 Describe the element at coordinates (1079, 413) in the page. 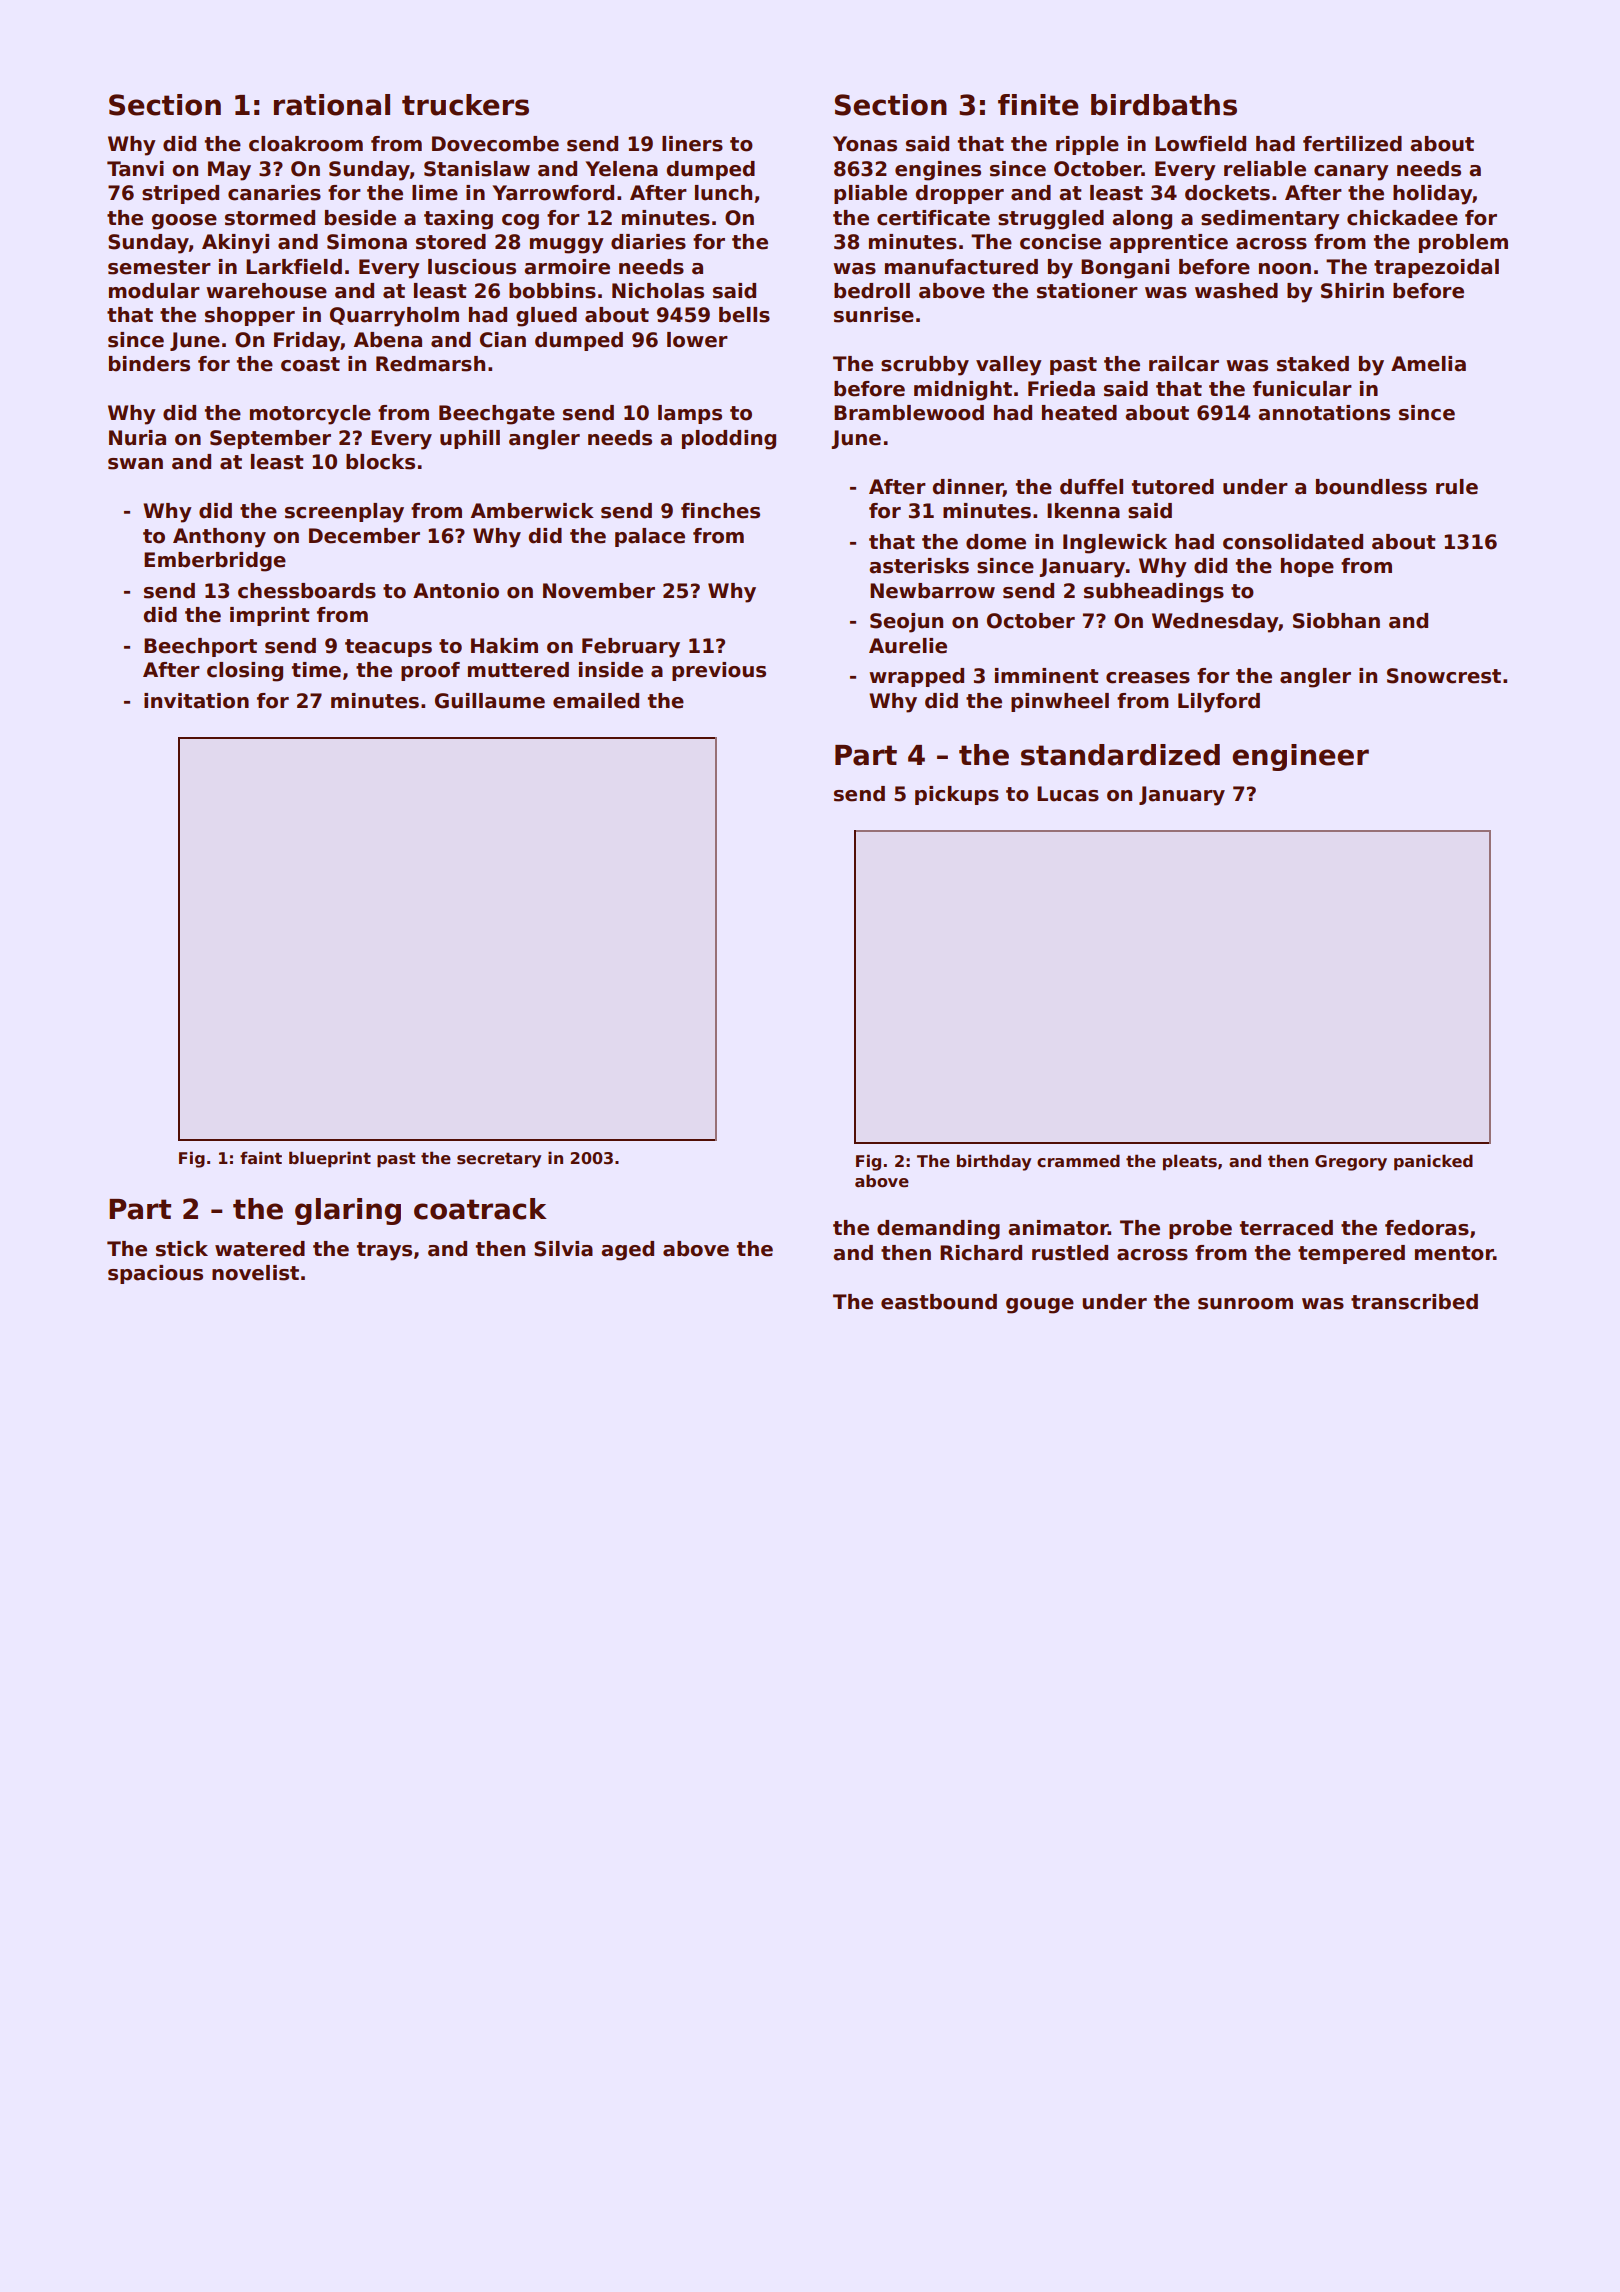

I see `heated` at that location.
